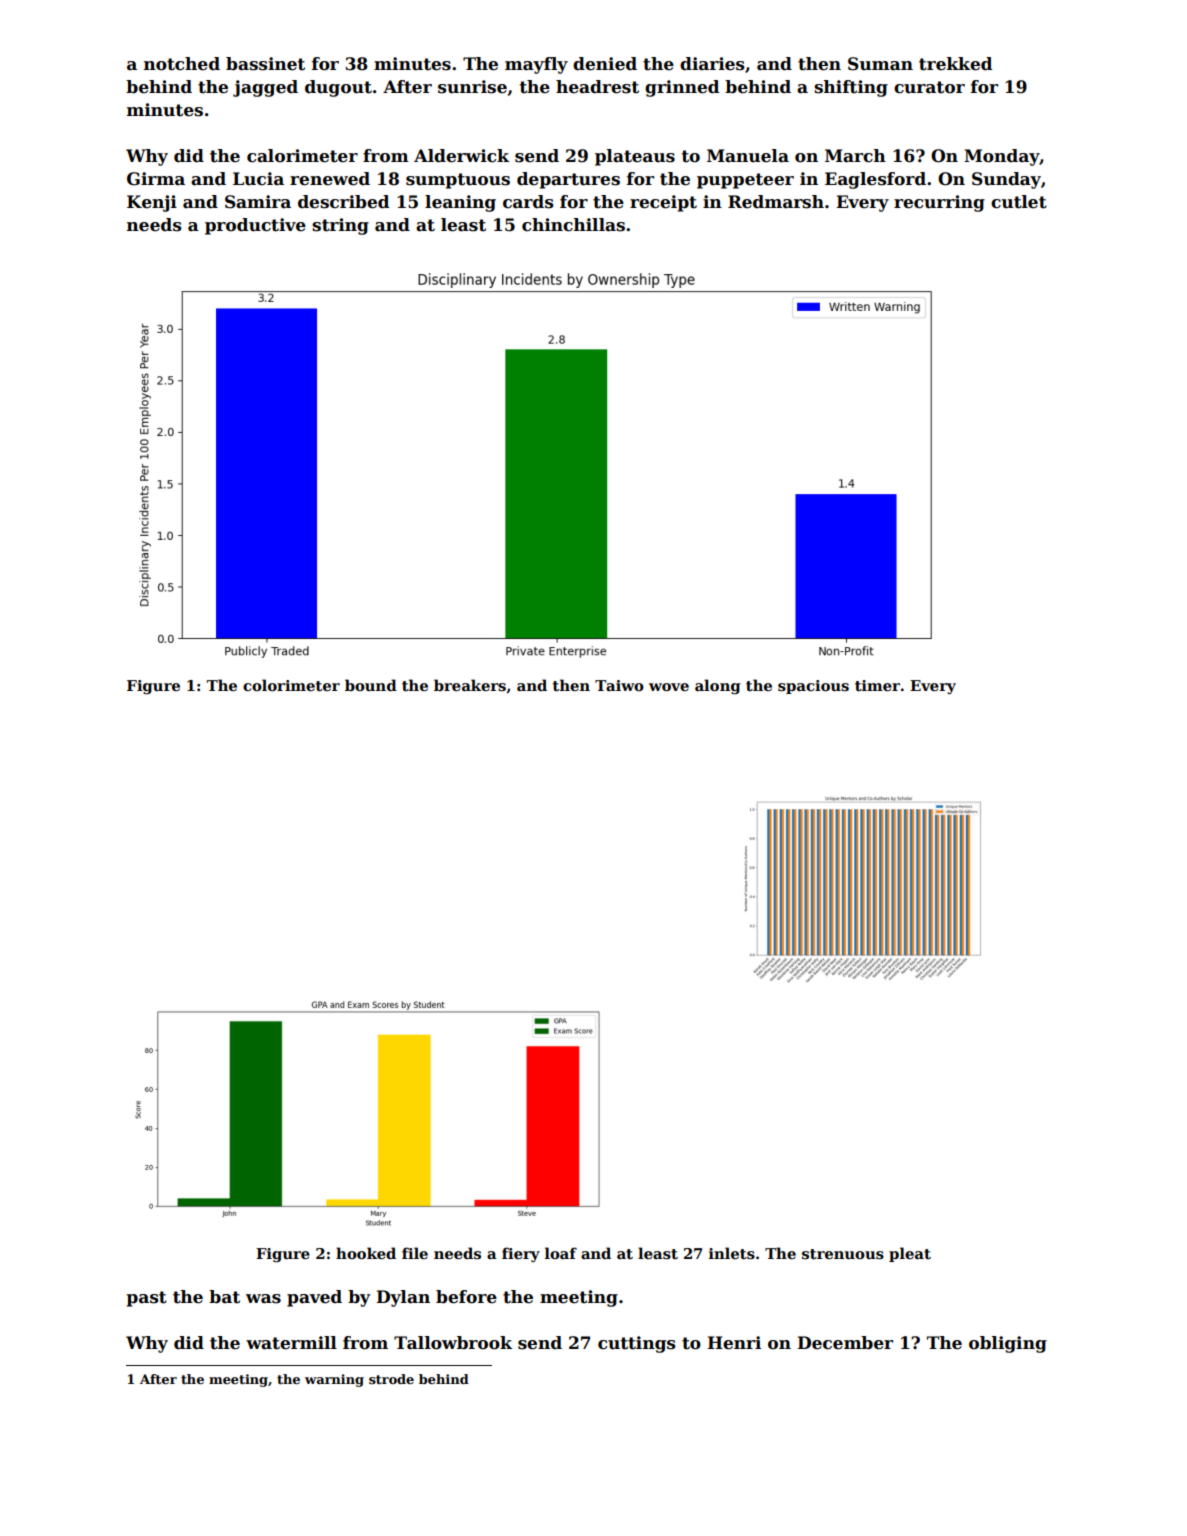 Image resolution: width=1187 pixels, height=1536 pixels. I want to click on mayfly, so click(536, 65).
